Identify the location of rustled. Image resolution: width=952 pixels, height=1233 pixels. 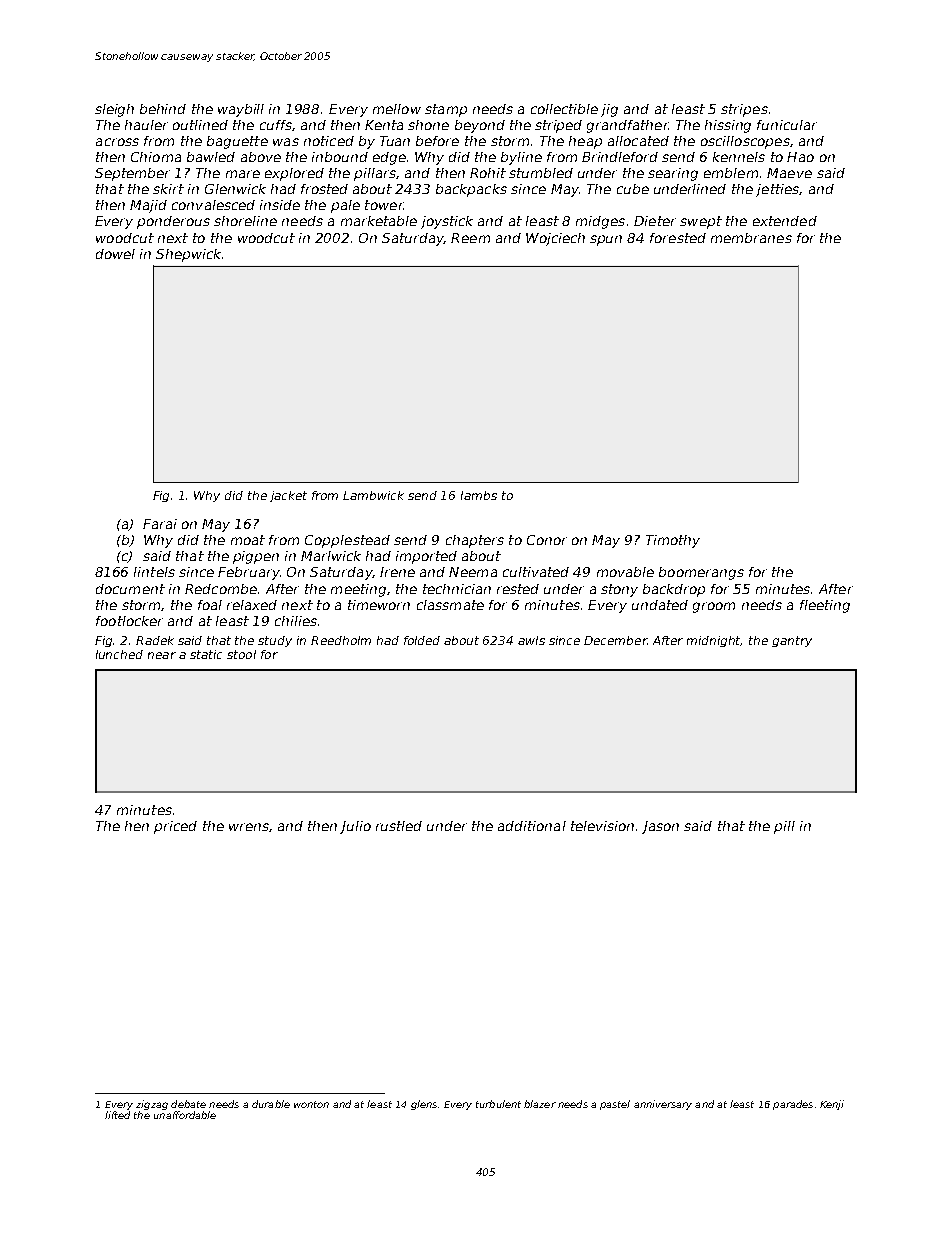
(399, 826).
